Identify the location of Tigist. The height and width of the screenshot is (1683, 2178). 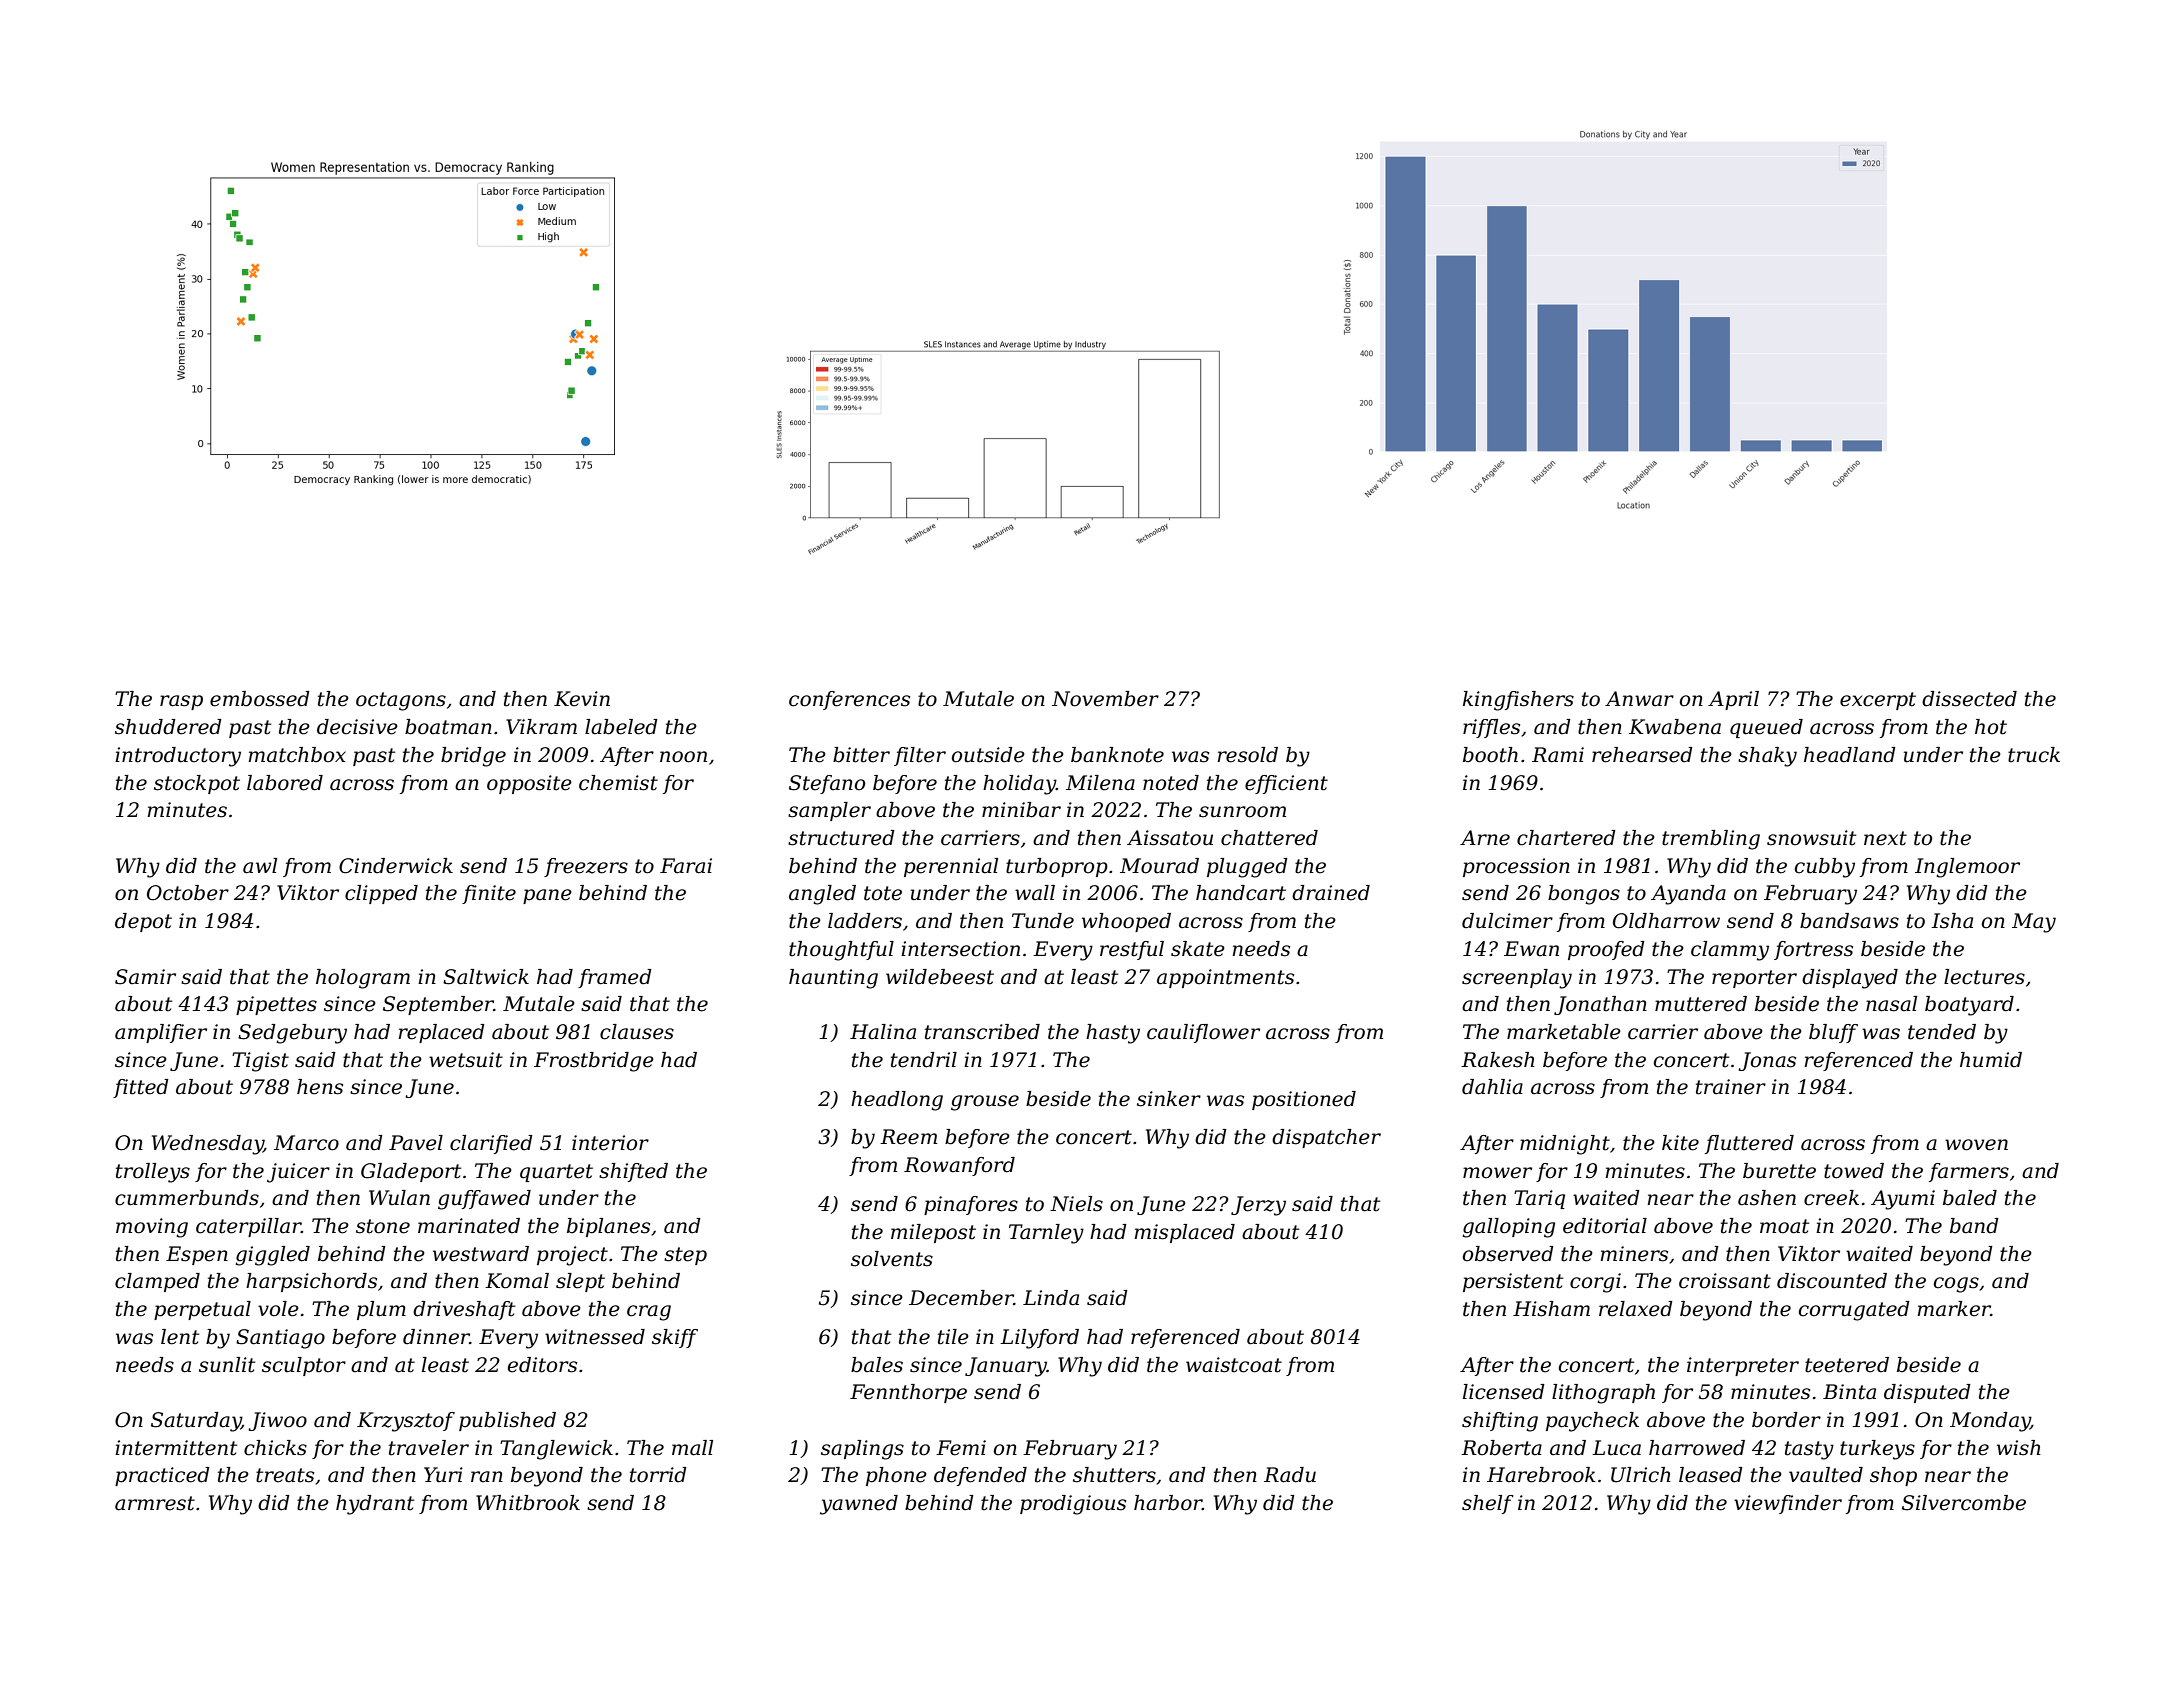
(260, 1062).
